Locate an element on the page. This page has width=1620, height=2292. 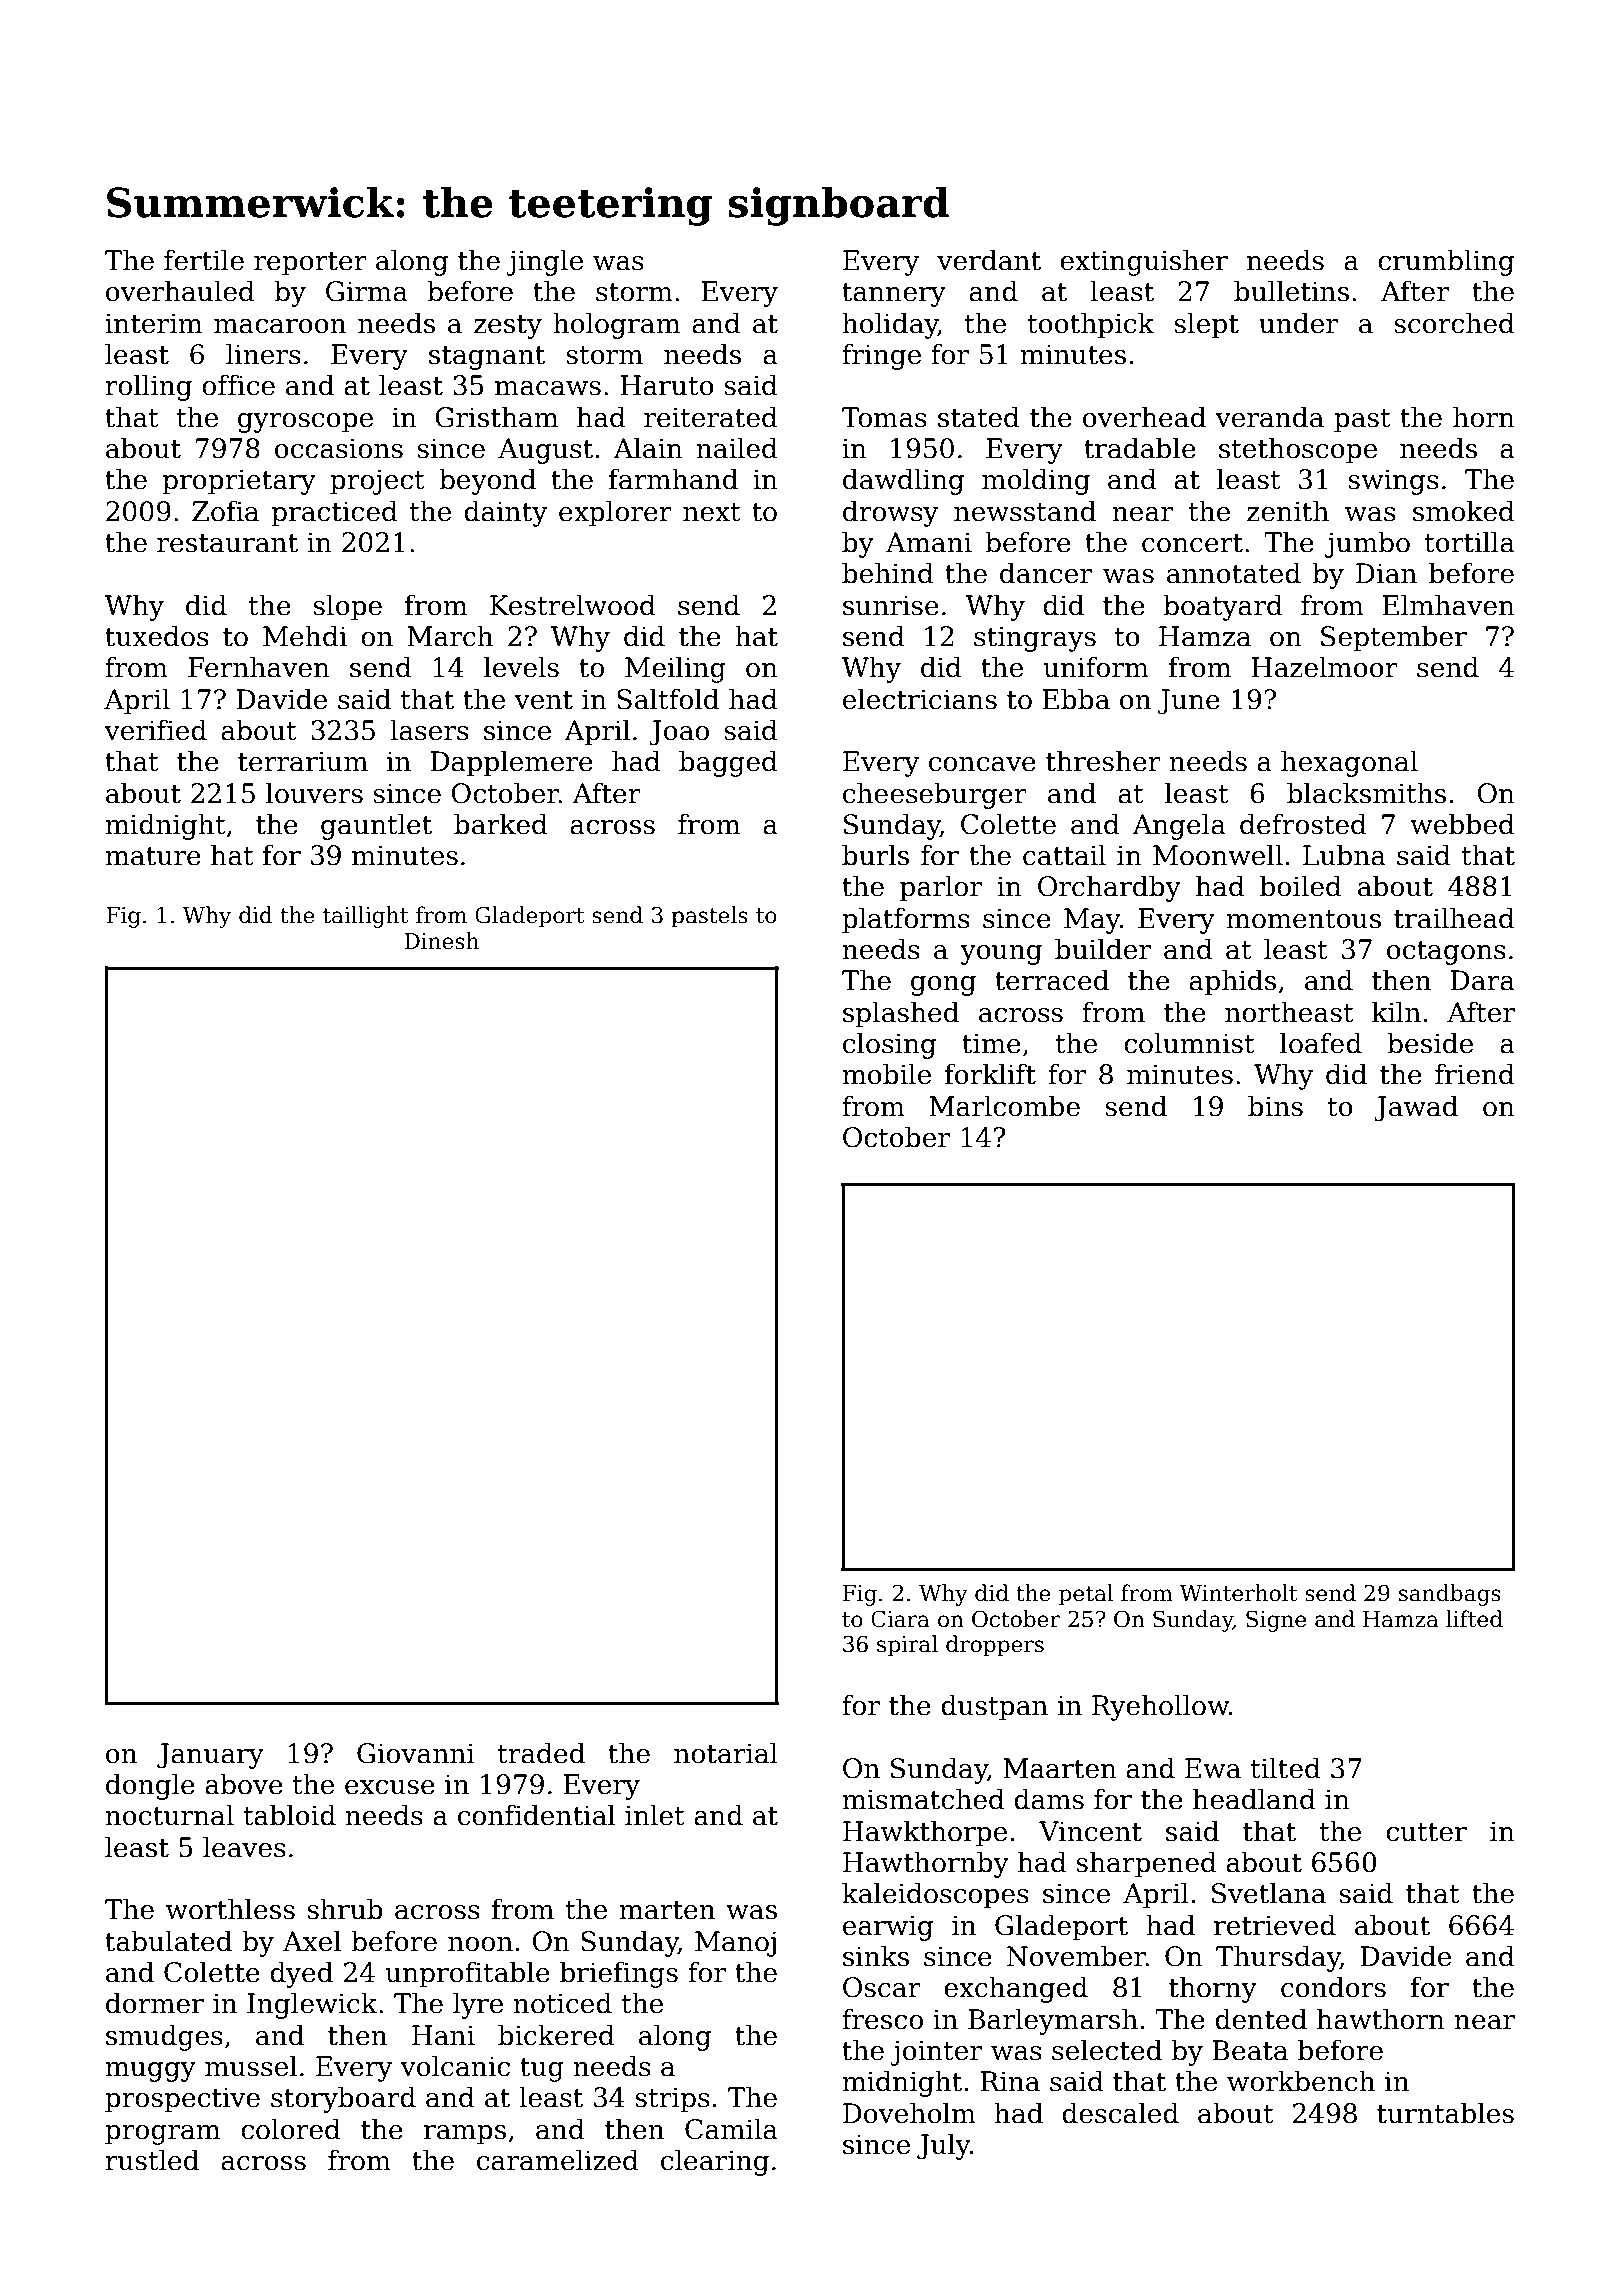
clearing is located at coordinates (715, 2162).
